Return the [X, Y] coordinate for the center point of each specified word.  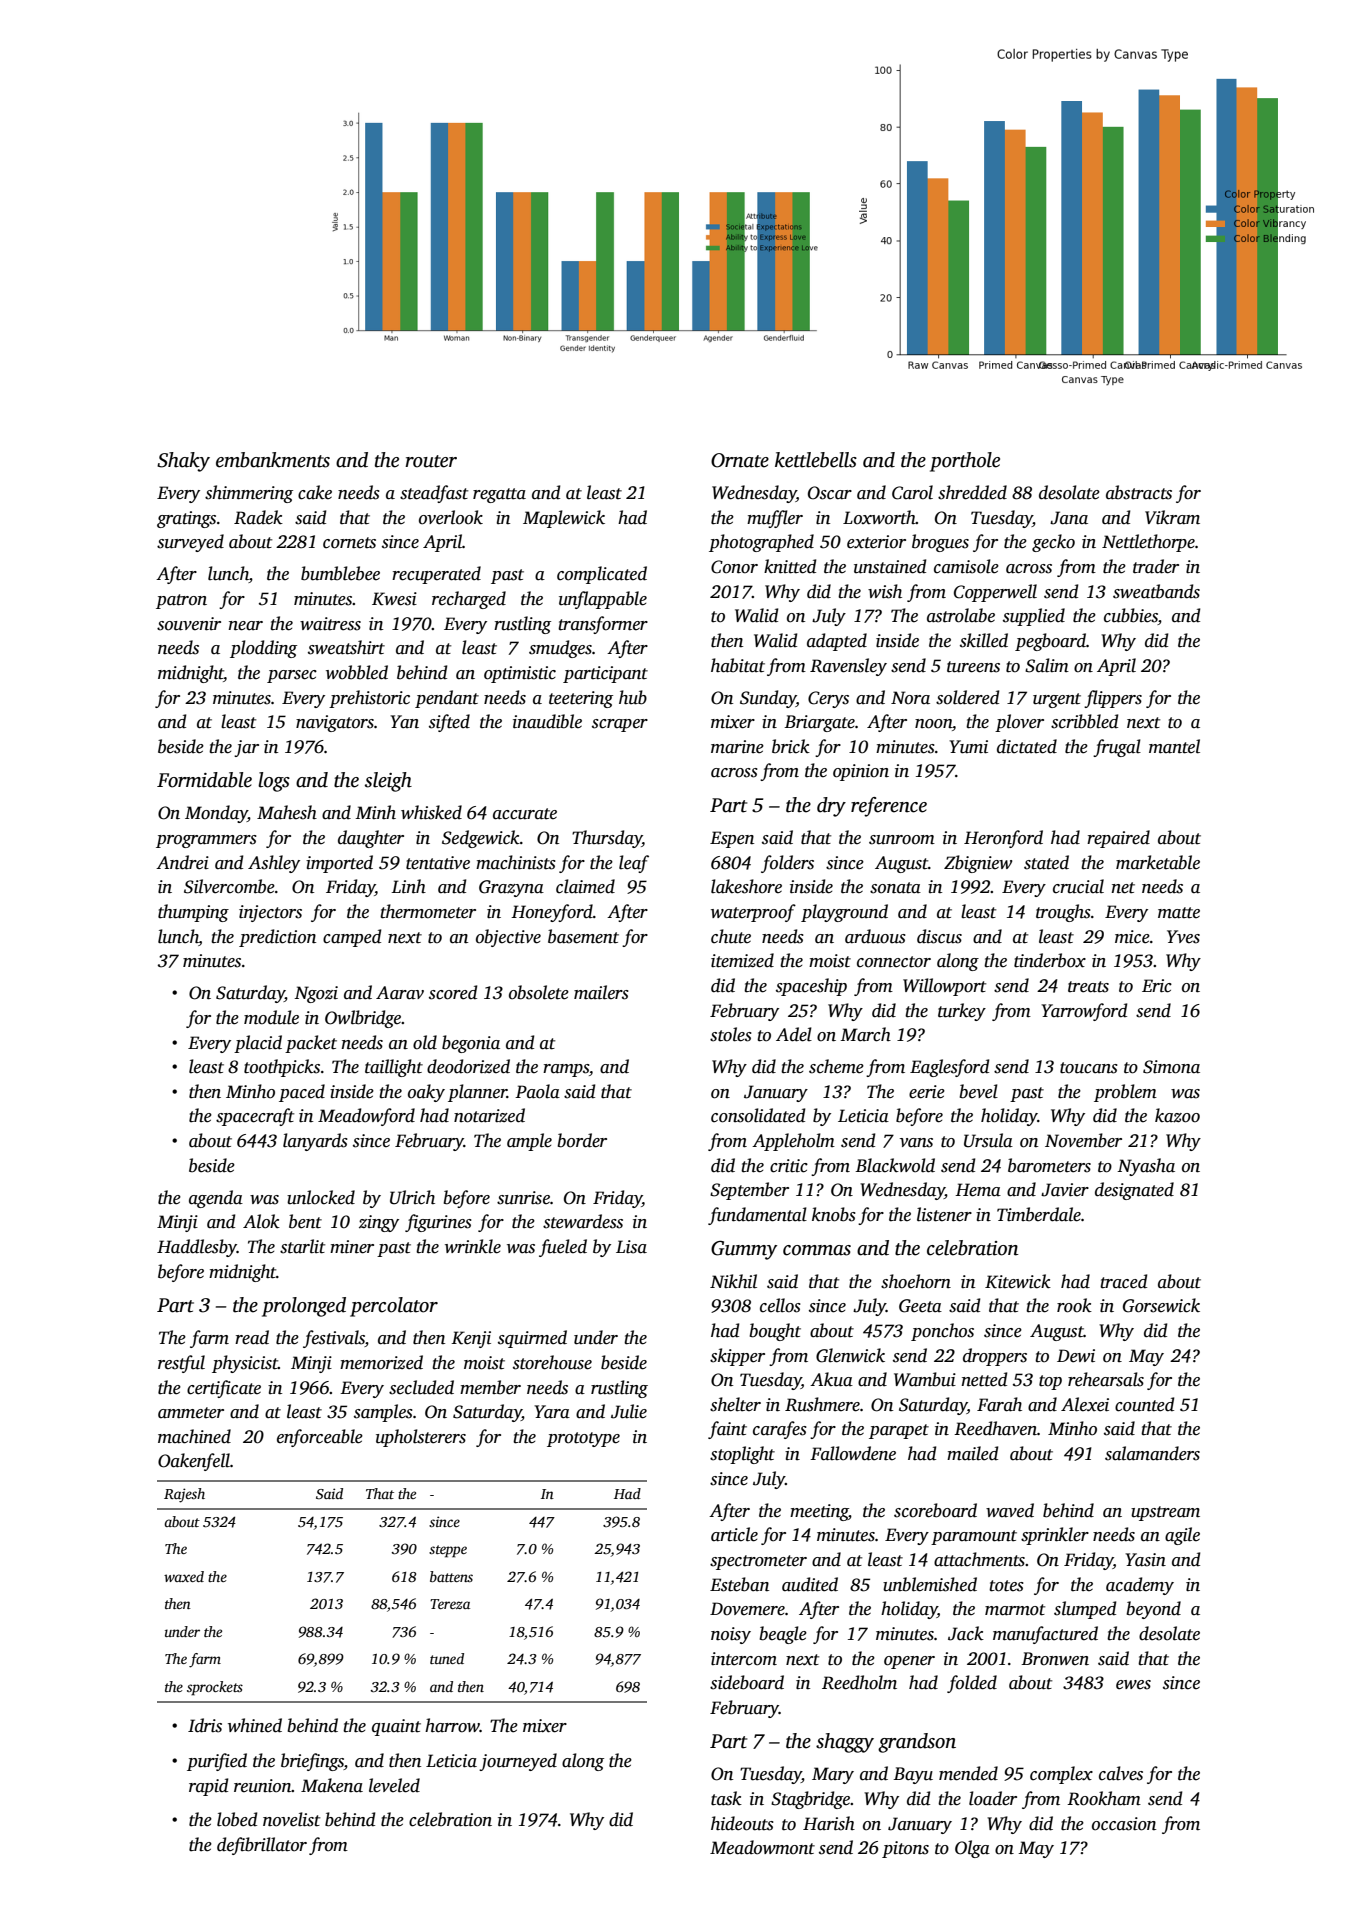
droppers [995, 1357]
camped [352, 938]
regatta [499, 495]
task [726, 1798]
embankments [273, 460]
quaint [396, 1727]
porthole [965, 462]
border [582, 1140]
